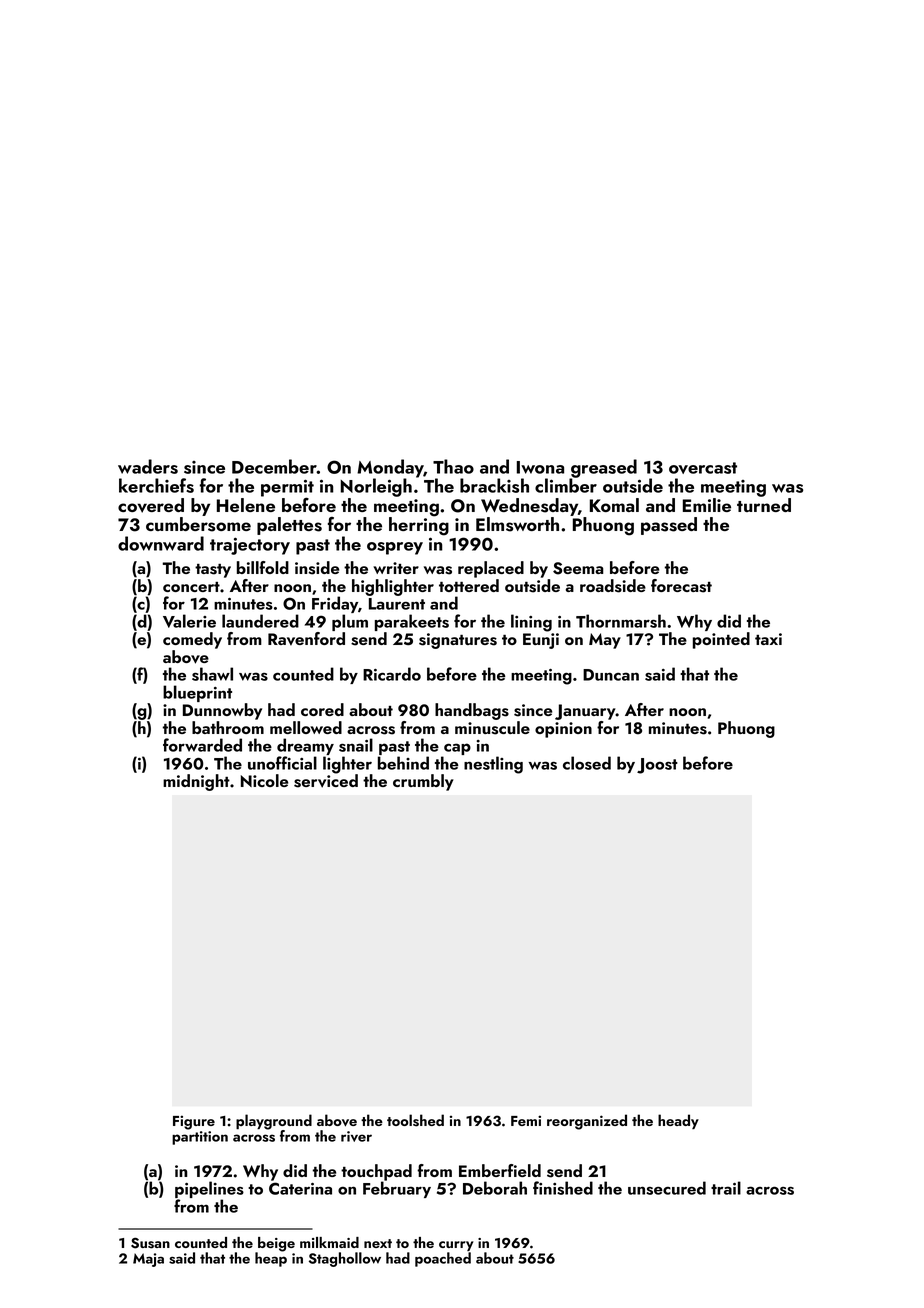 This screenshot has width=924, height=1308. Describe the element at coordinates (196, 782) in the screenshot. I see `midnight` at that location.
